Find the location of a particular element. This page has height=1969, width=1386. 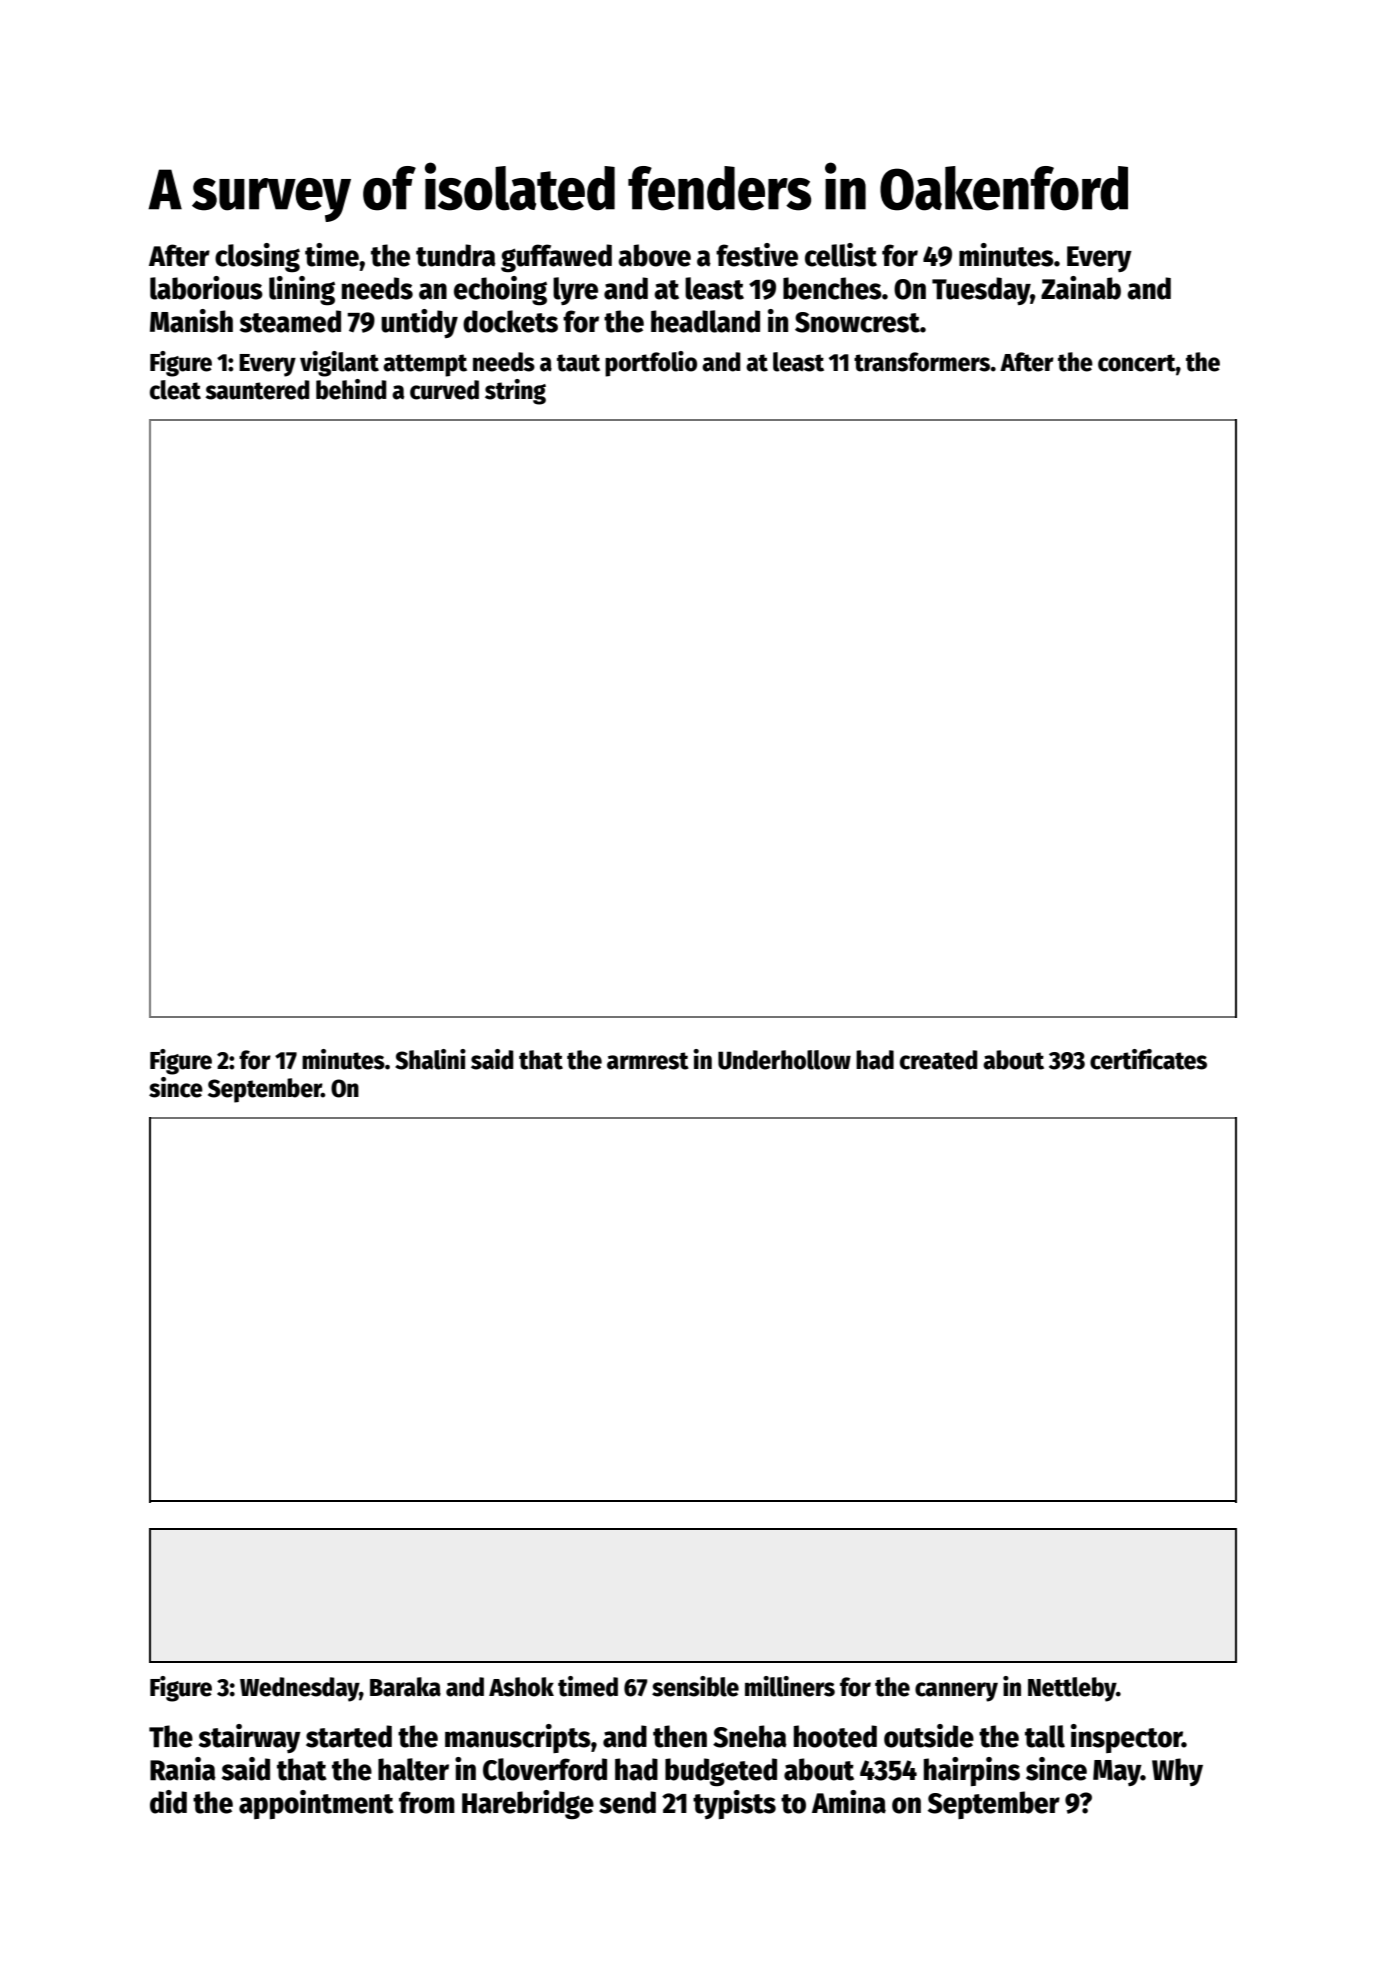

send is located at coordinates (627, 1802).
